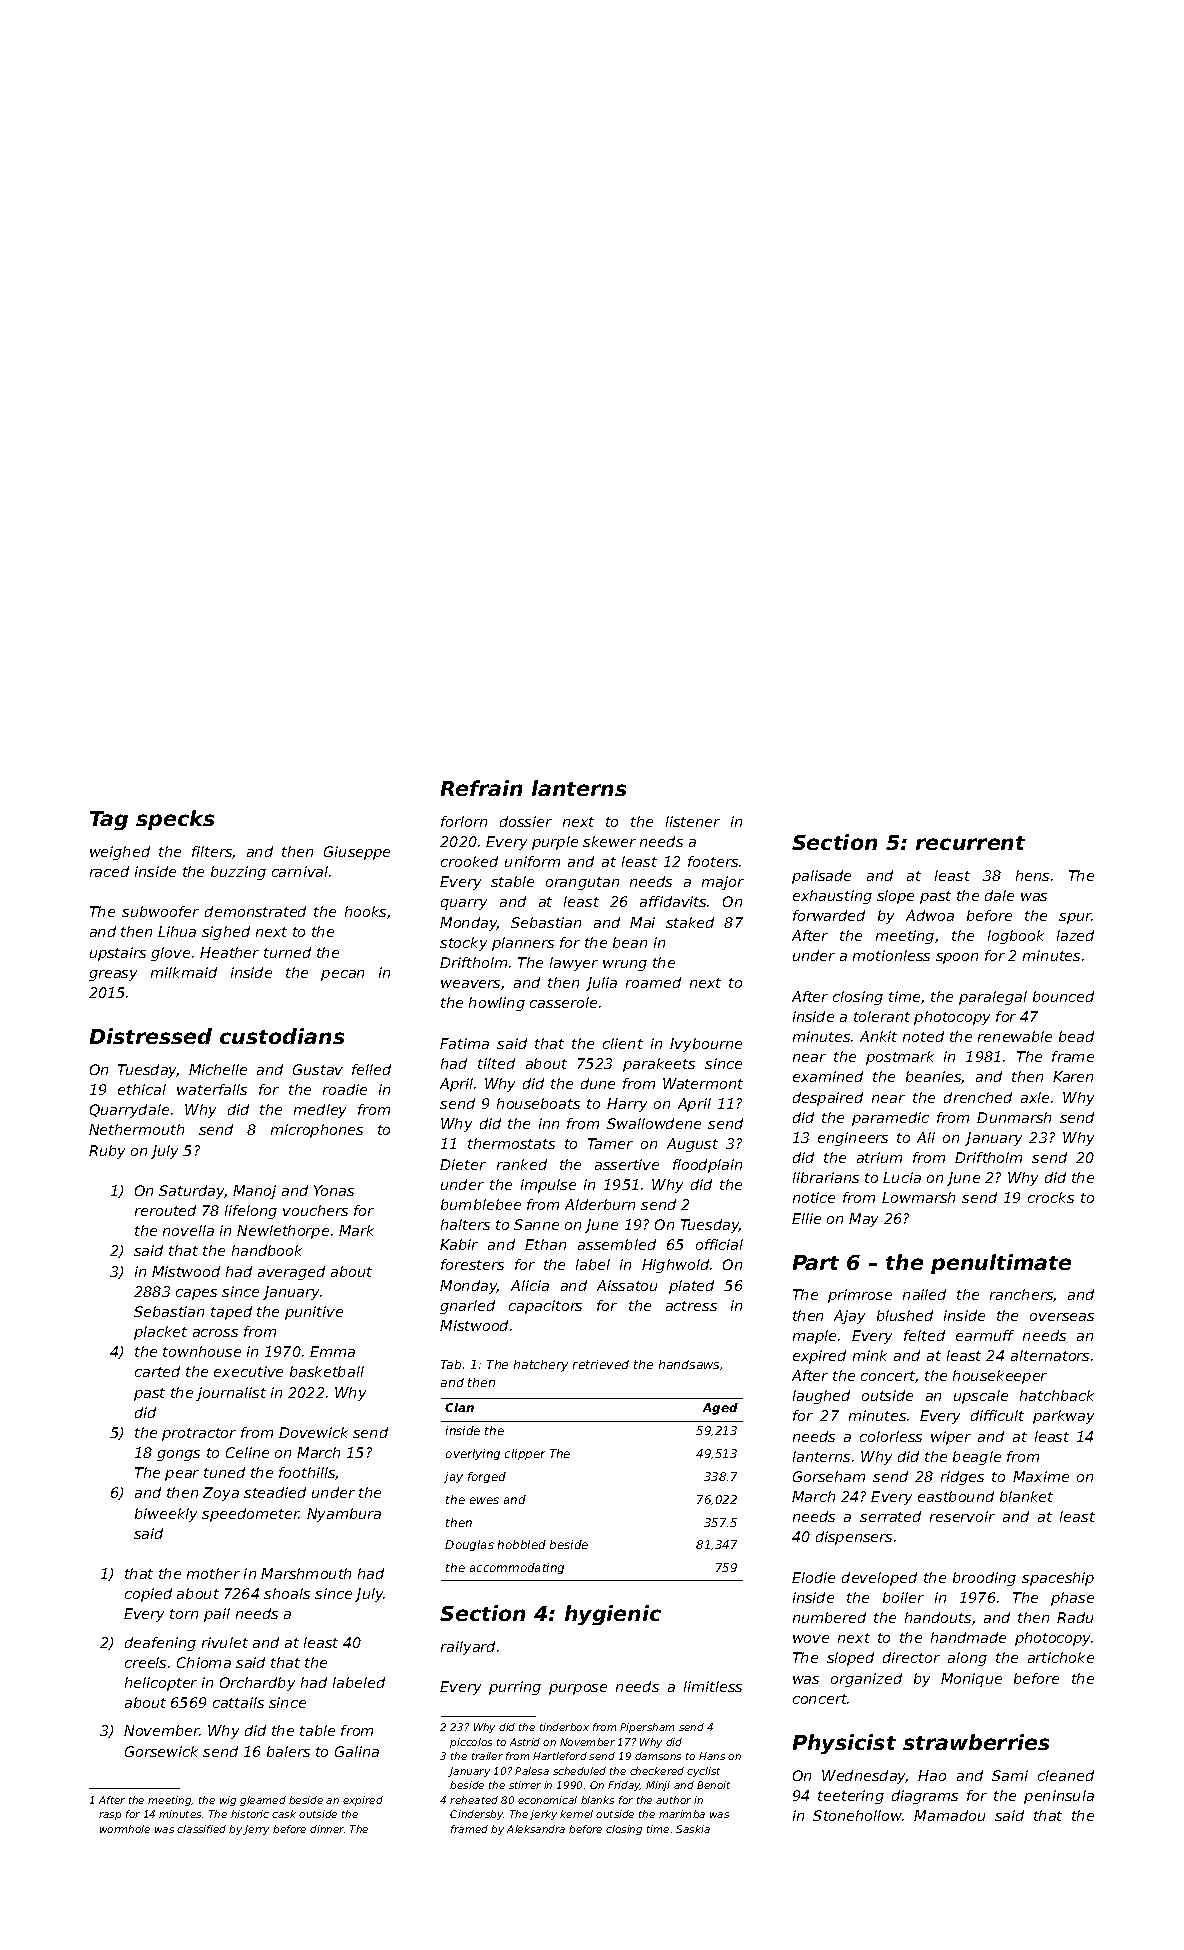 The height and width of the screenshot is (1950, 1184). What do you see at coordinates (459, 1407) in the screenshot?
I see `Cian` at bounding box center [459, 1407].
